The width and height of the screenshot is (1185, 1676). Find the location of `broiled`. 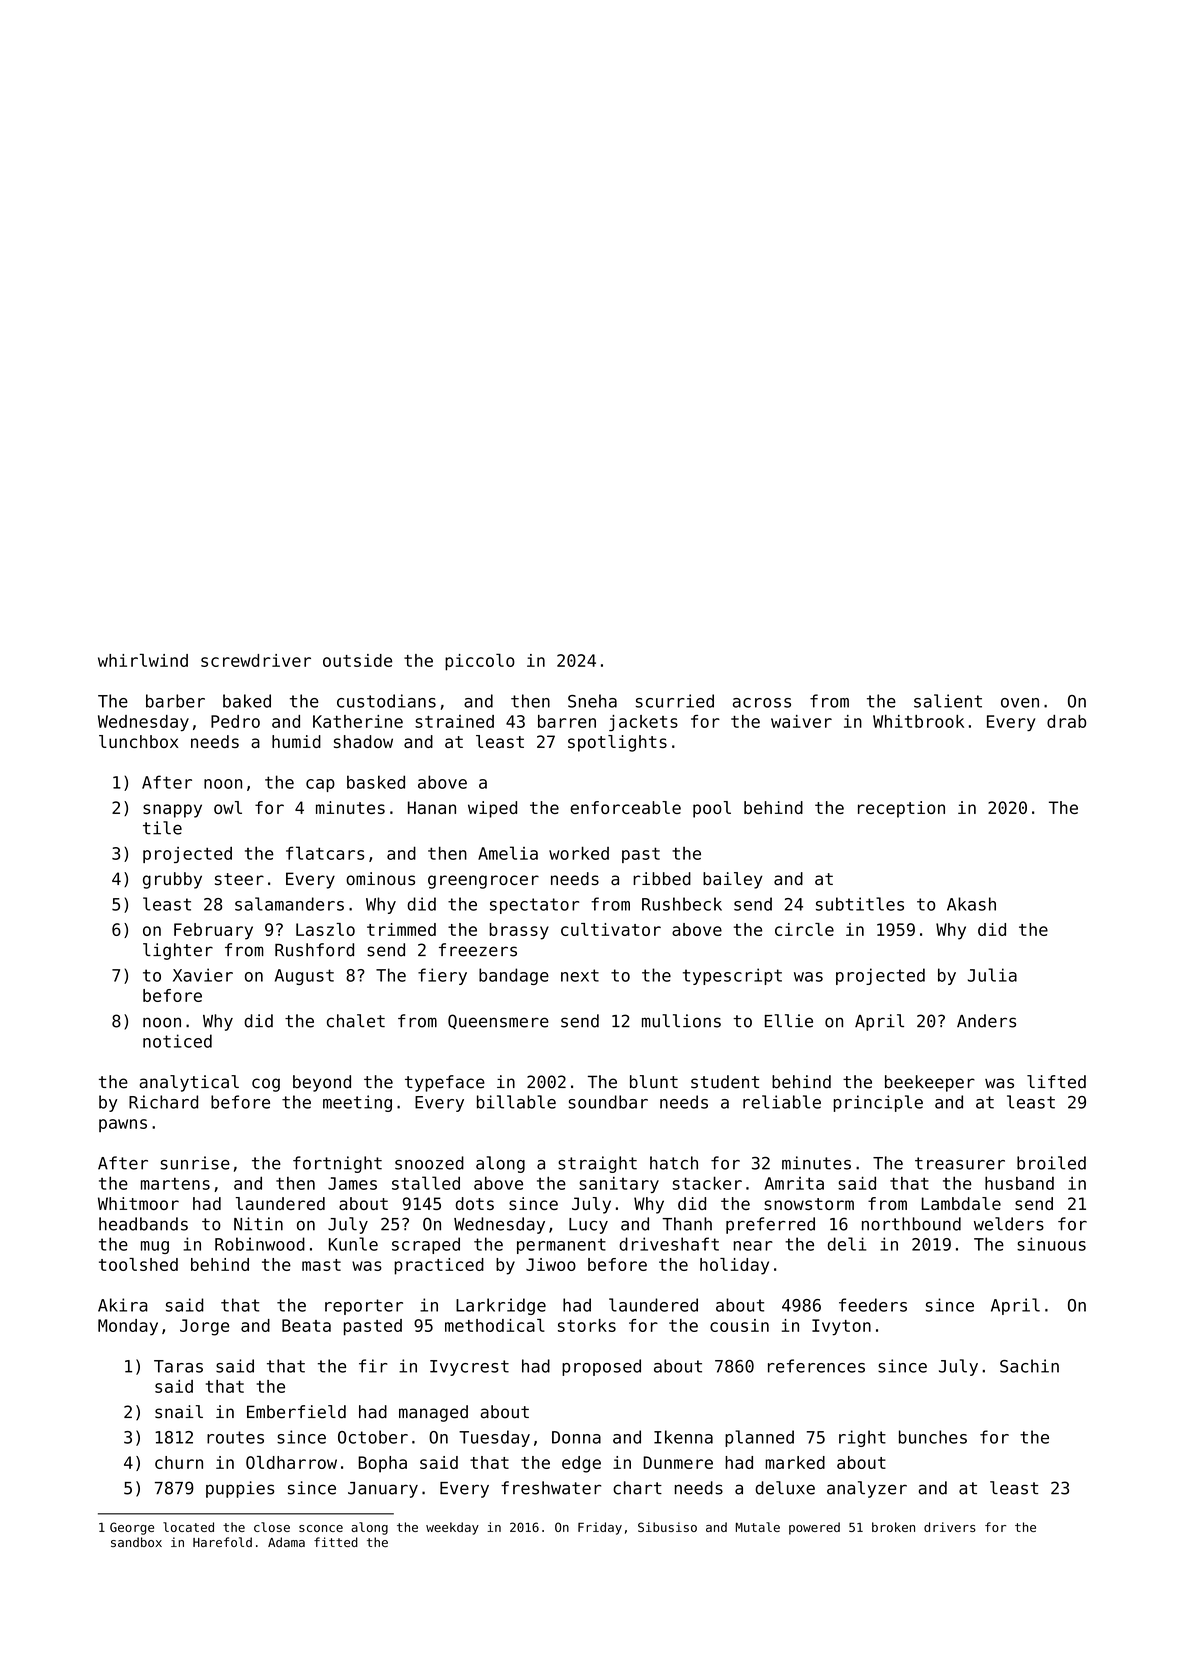

broiled is located at coordinates (1051, 1163).
